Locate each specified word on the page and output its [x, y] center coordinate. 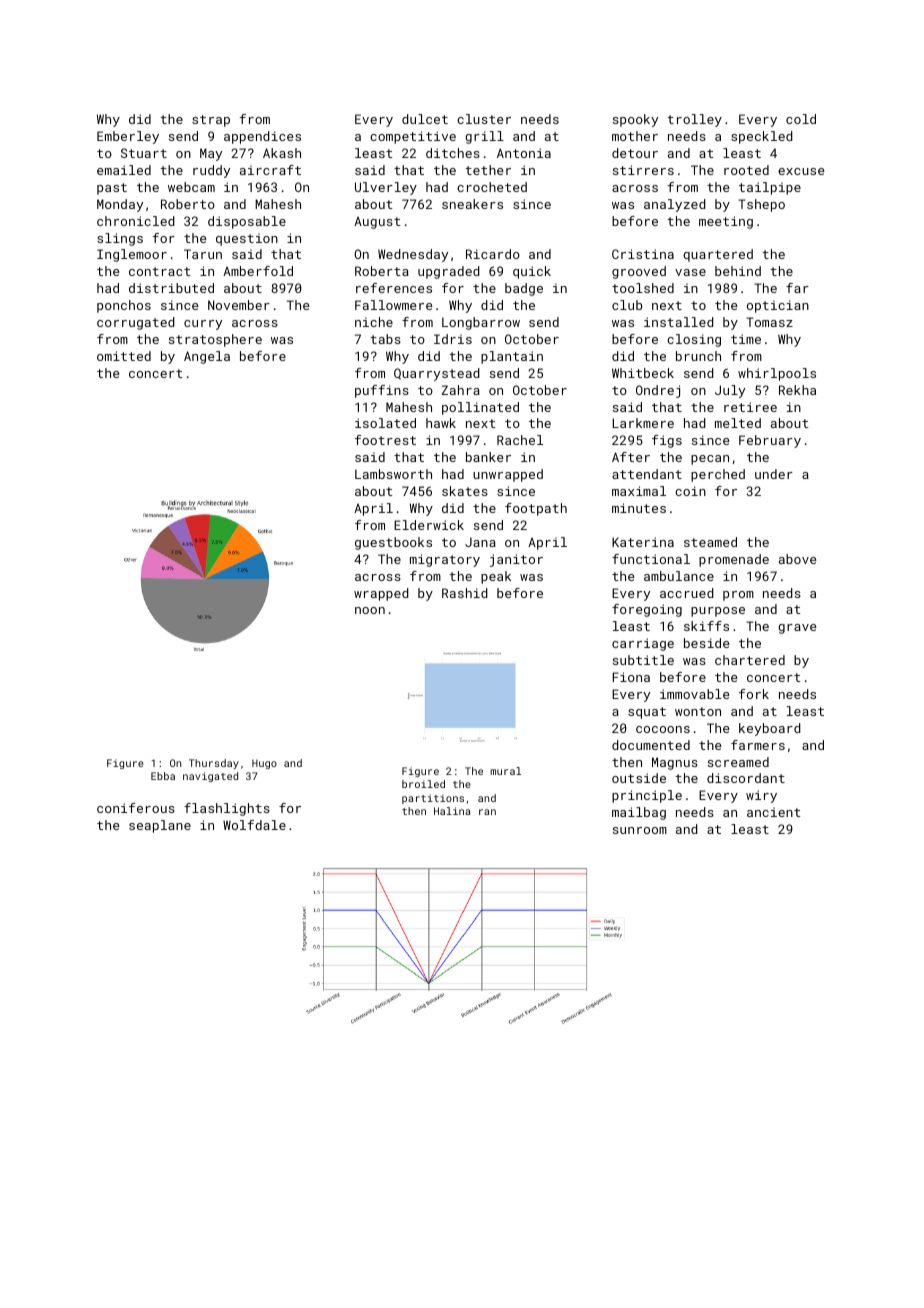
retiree [750, 407]
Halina [452, 811]
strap [211, 121]
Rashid [465, 593]
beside [706, 643]
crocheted [492, 187]
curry [203, 325]
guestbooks [393, 543]
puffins [382, 391]
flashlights [227, 809]
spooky [635, 120]
